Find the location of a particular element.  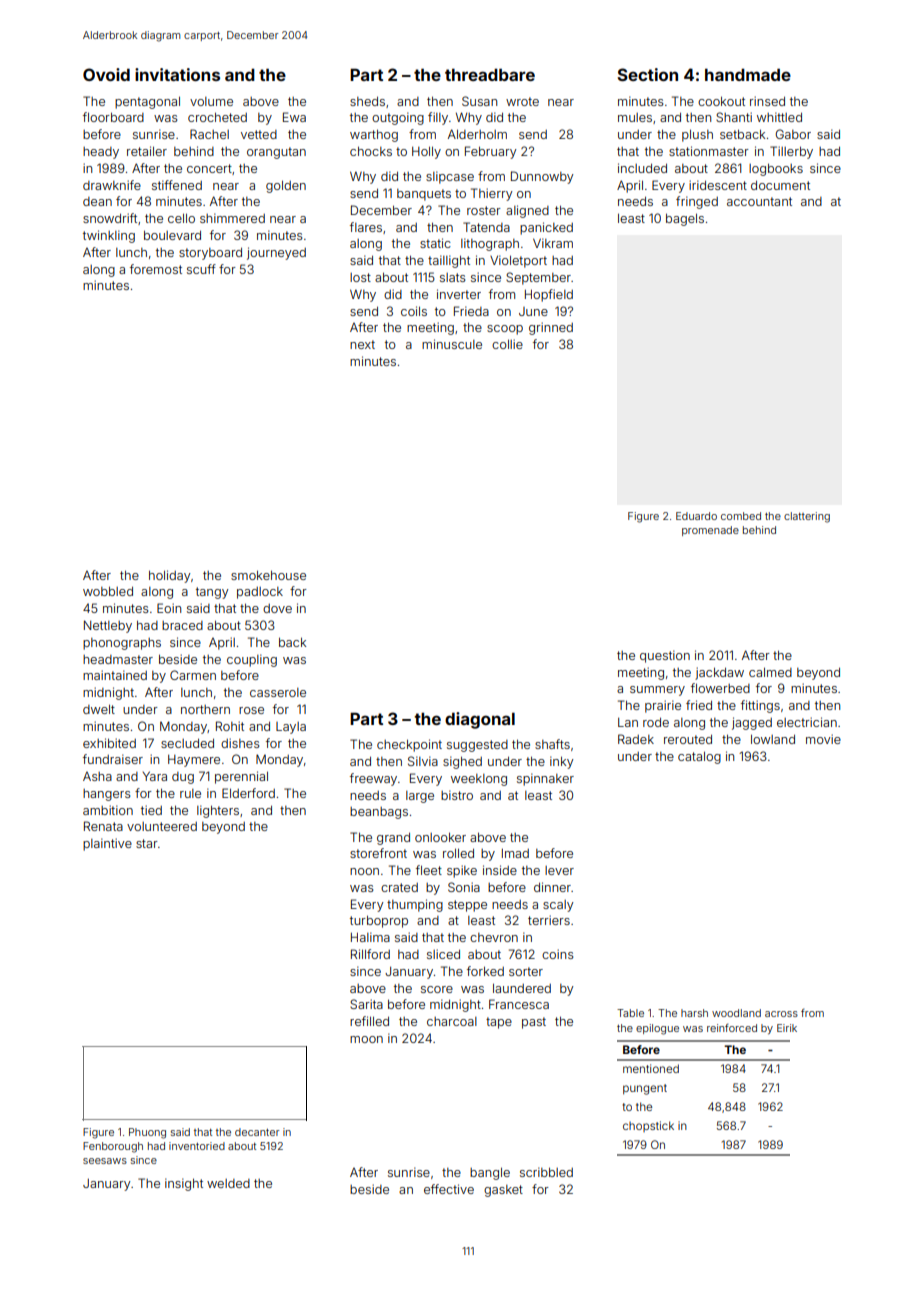

rinsed is located at coordinates (767, 101).
